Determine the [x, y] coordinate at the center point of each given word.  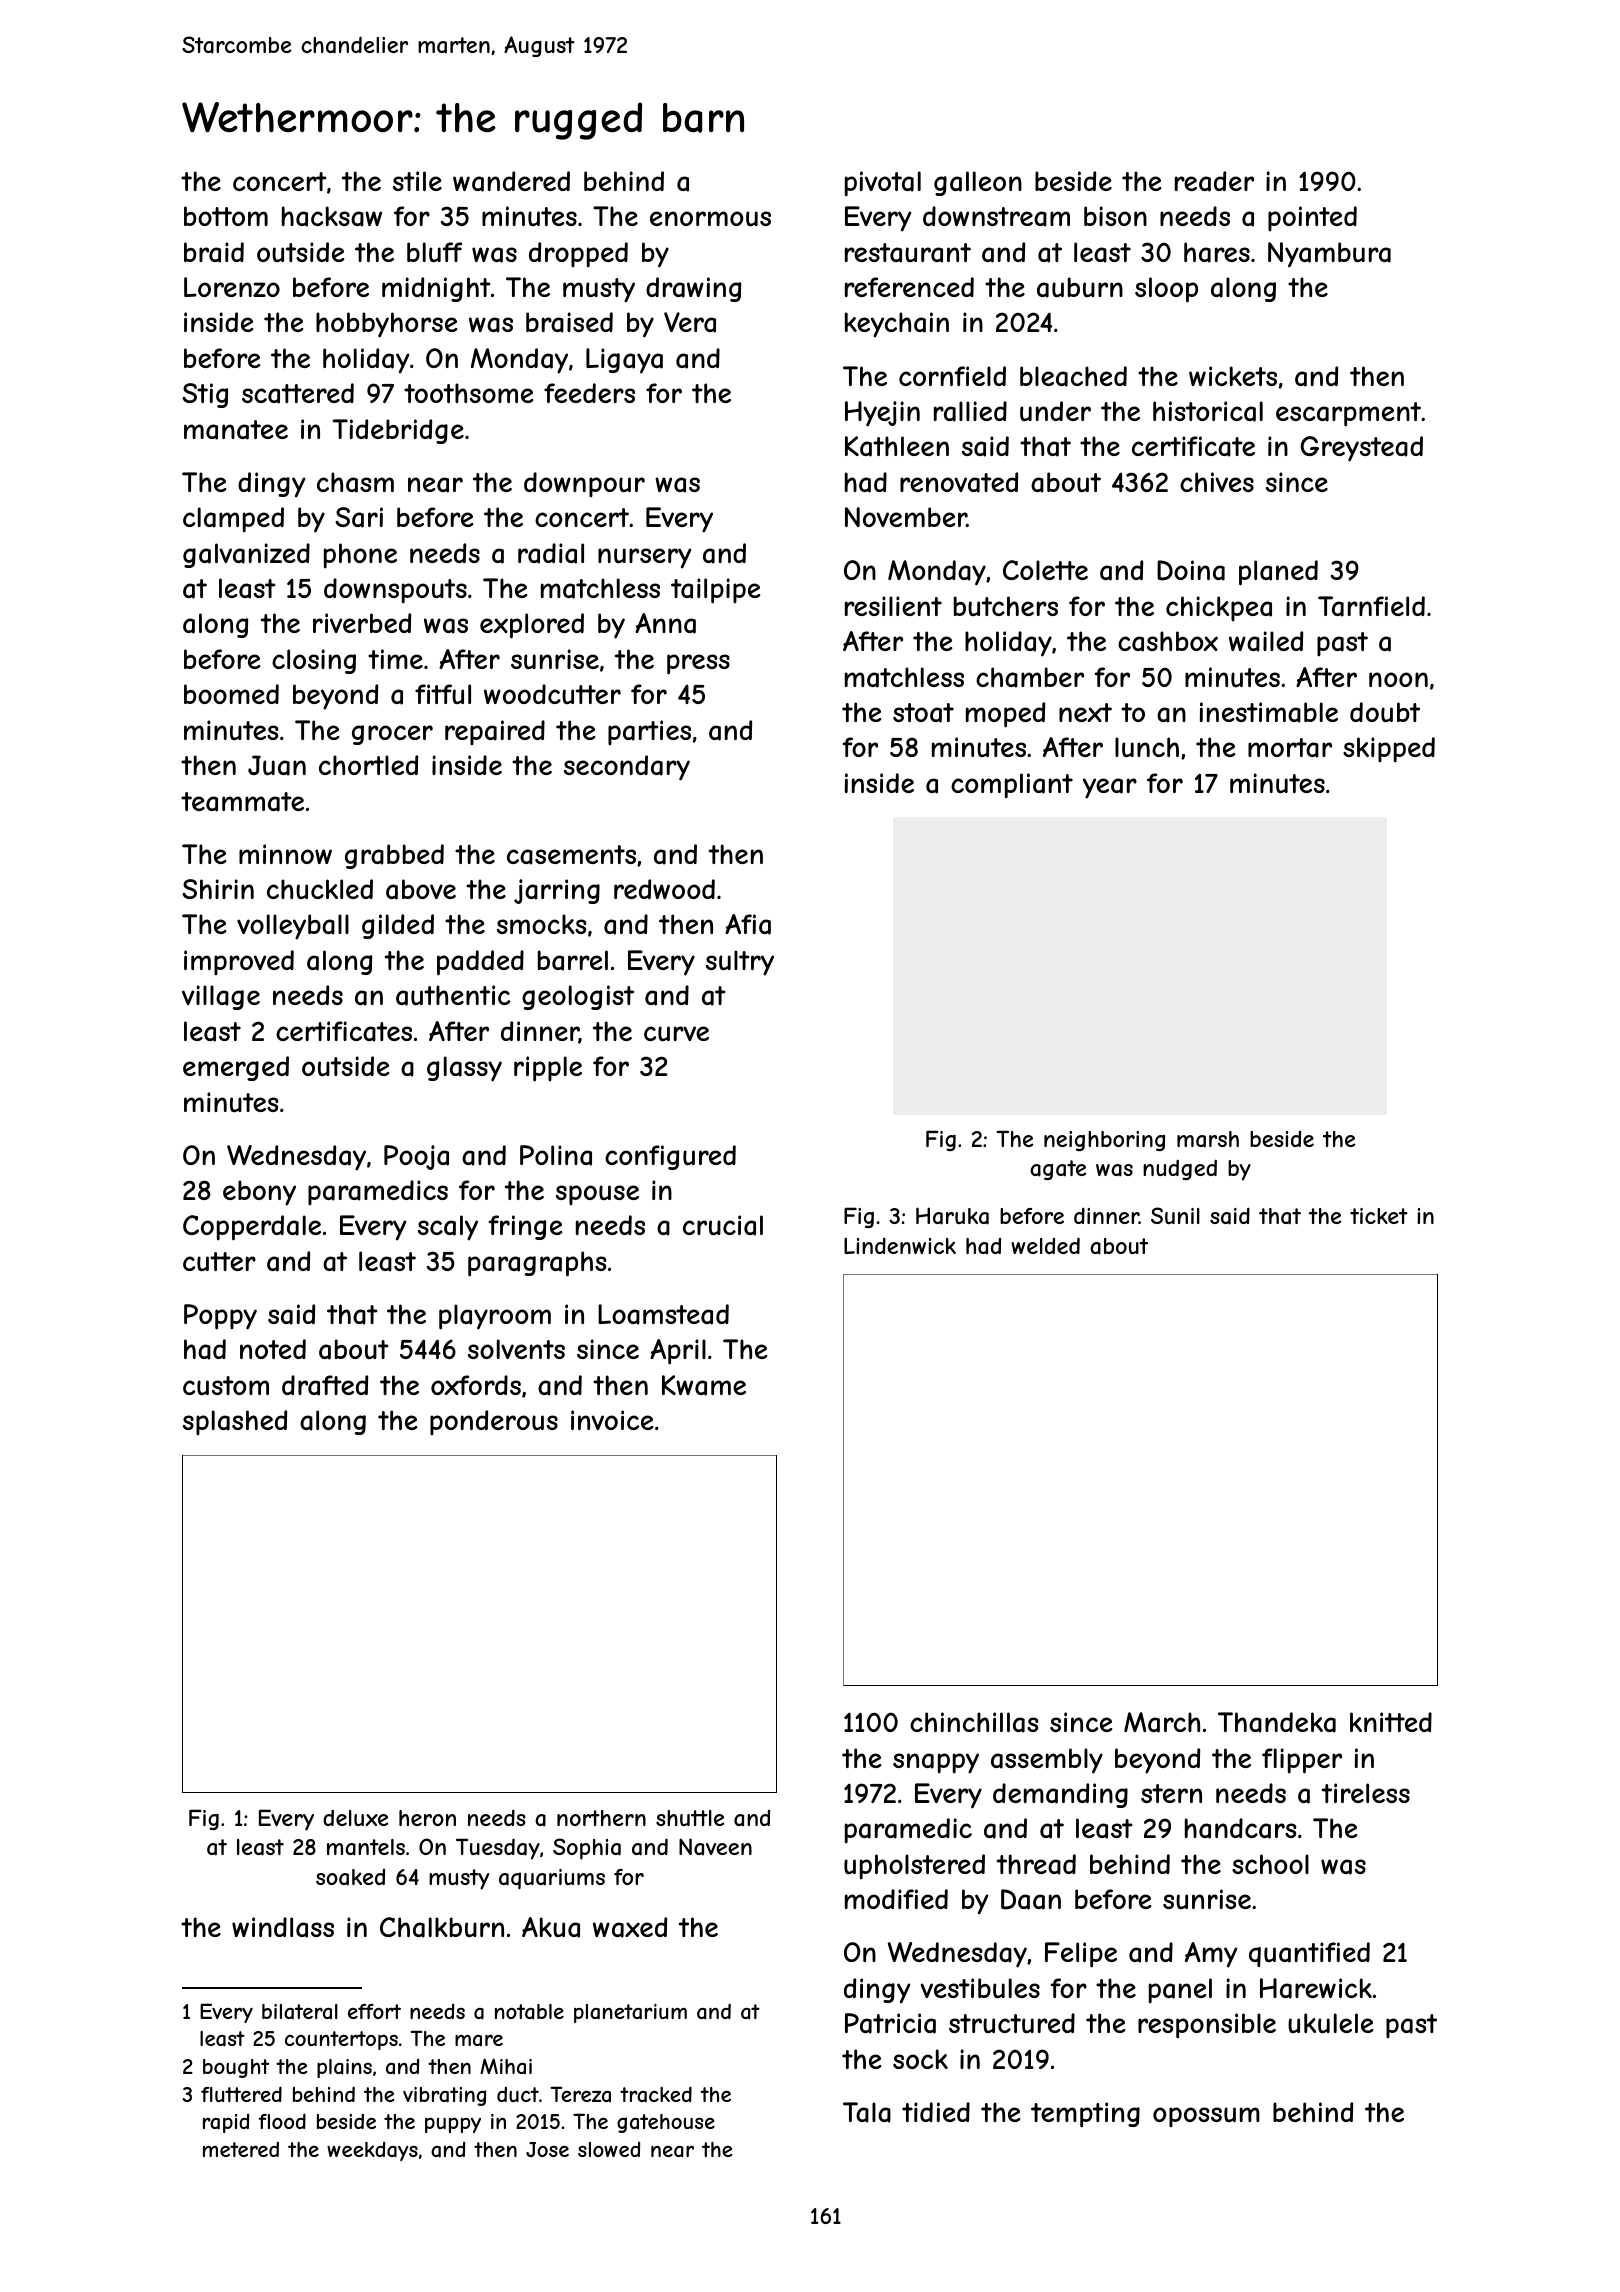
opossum [1206, 2117]
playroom [495, 1317]
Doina [1191, 570]
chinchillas [974, 1722]
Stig [205, 395]
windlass [283, 1927]
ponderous [494, 1422]
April [678, 1352]
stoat [923, 713]
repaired [495, 732]
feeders [589, 393]
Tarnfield [1371, 606]
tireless [1366, 1793]
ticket [1379, 1216]
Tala [867, 2112]
